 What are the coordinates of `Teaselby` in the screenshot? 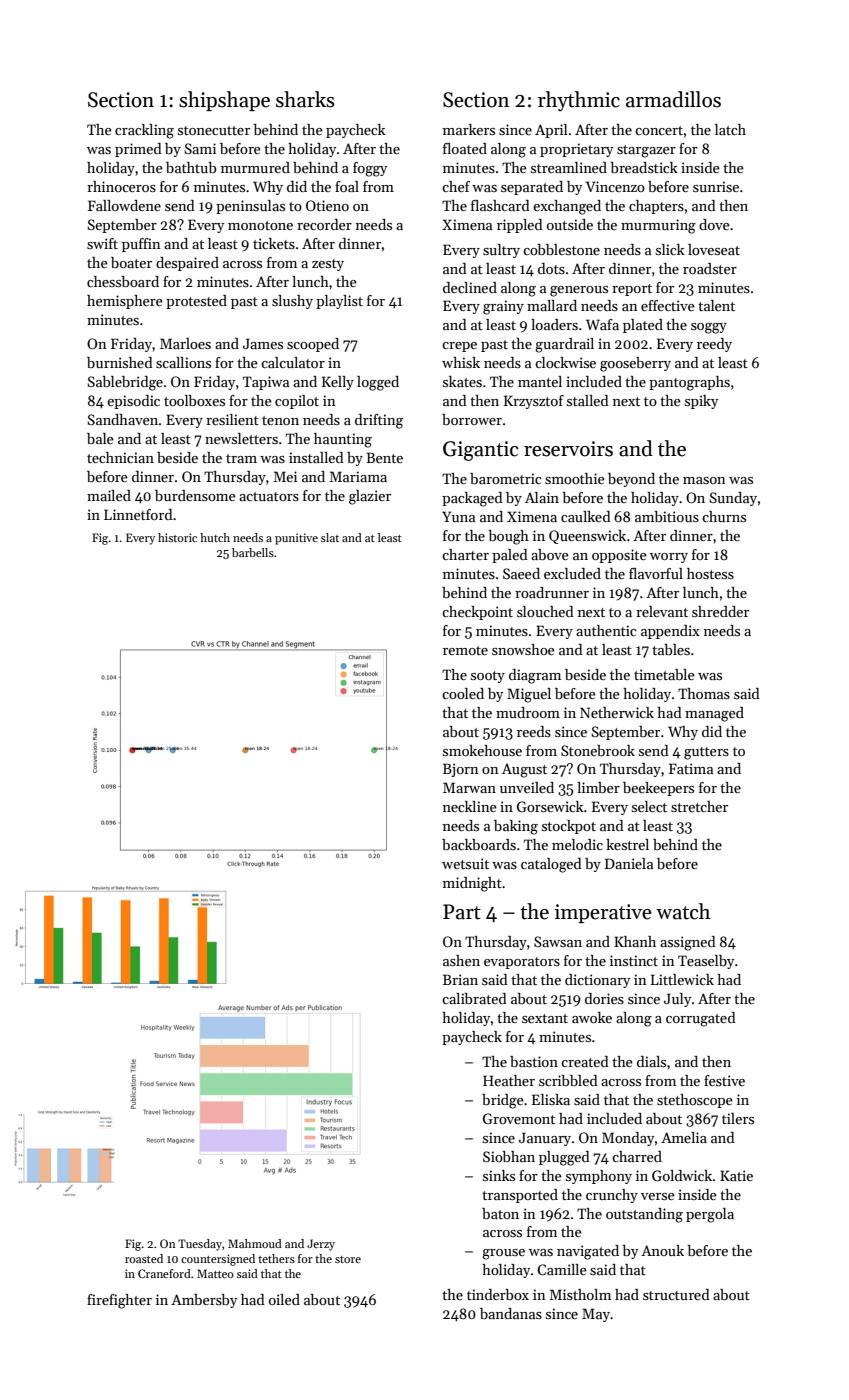 It's located at (706, 962).
